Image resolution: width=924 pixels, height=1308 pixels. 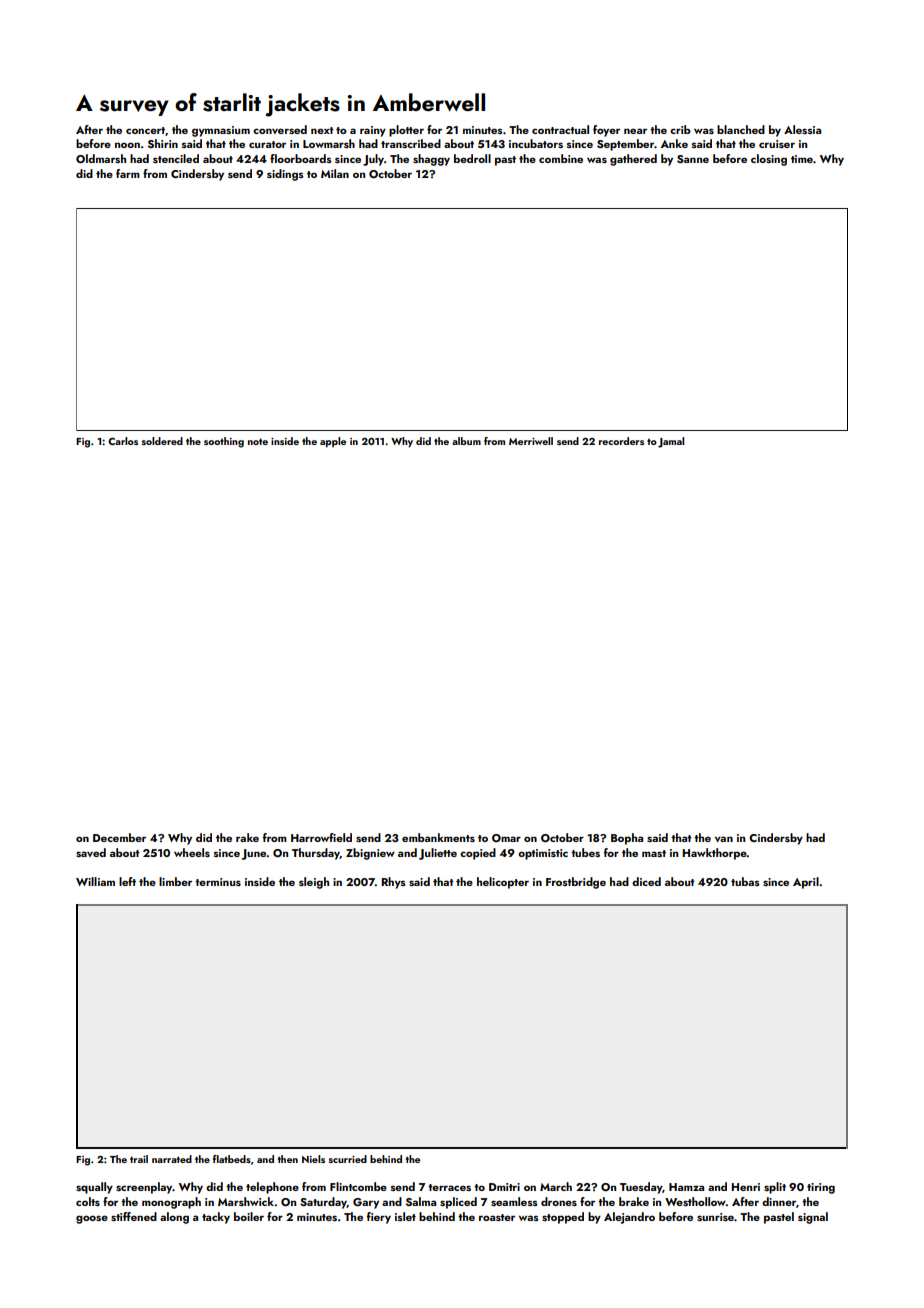 What do you see at coordinates (741, 129) in the page?
I see `blanched` at bounding box center [741, 129].
